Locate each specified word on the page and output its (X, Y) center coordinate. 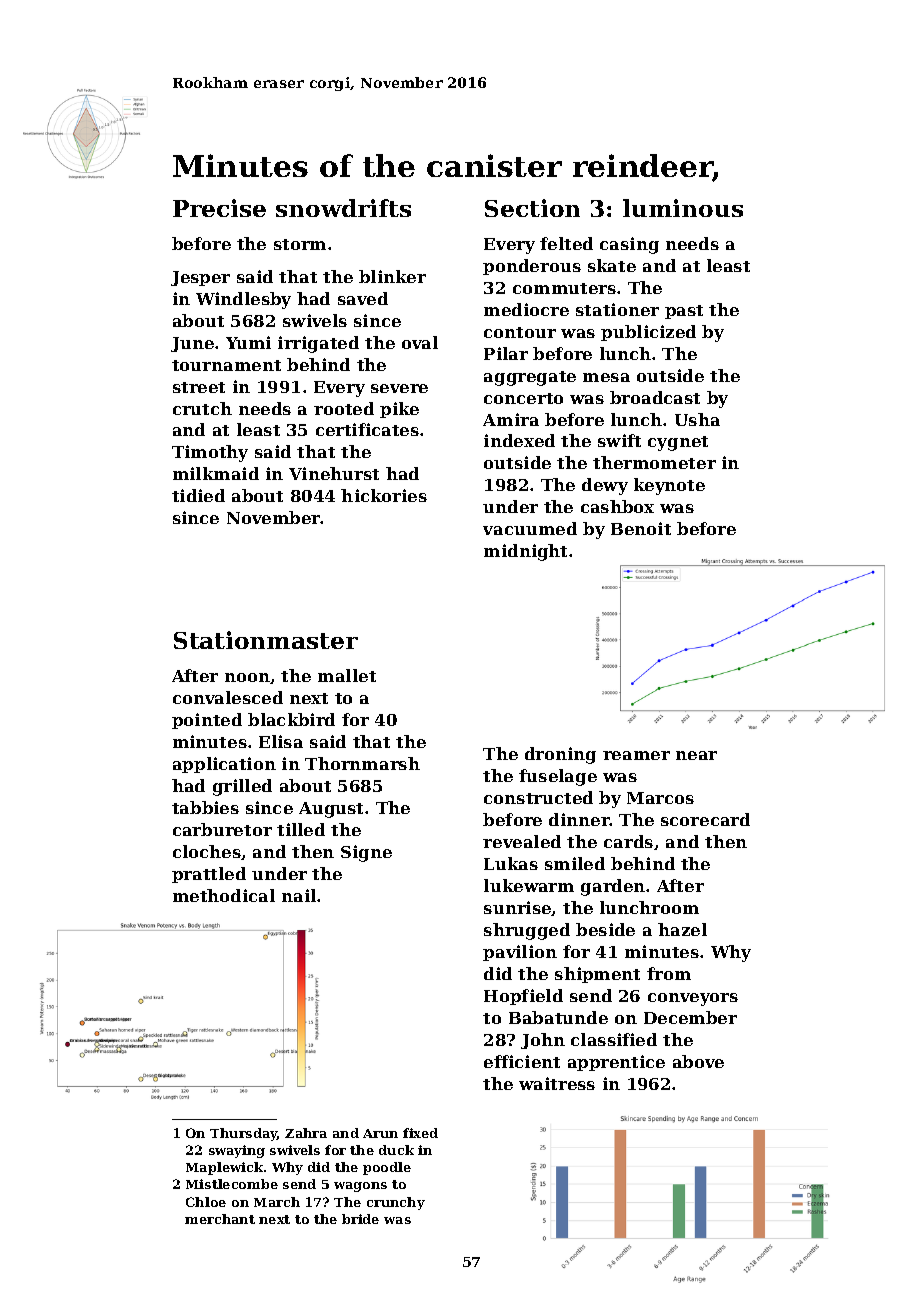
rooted (344, 408)
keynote (669, 486)
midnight (525, 552)
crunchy (396, 1203)
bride (360, 1219)
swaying (237, 1151)
